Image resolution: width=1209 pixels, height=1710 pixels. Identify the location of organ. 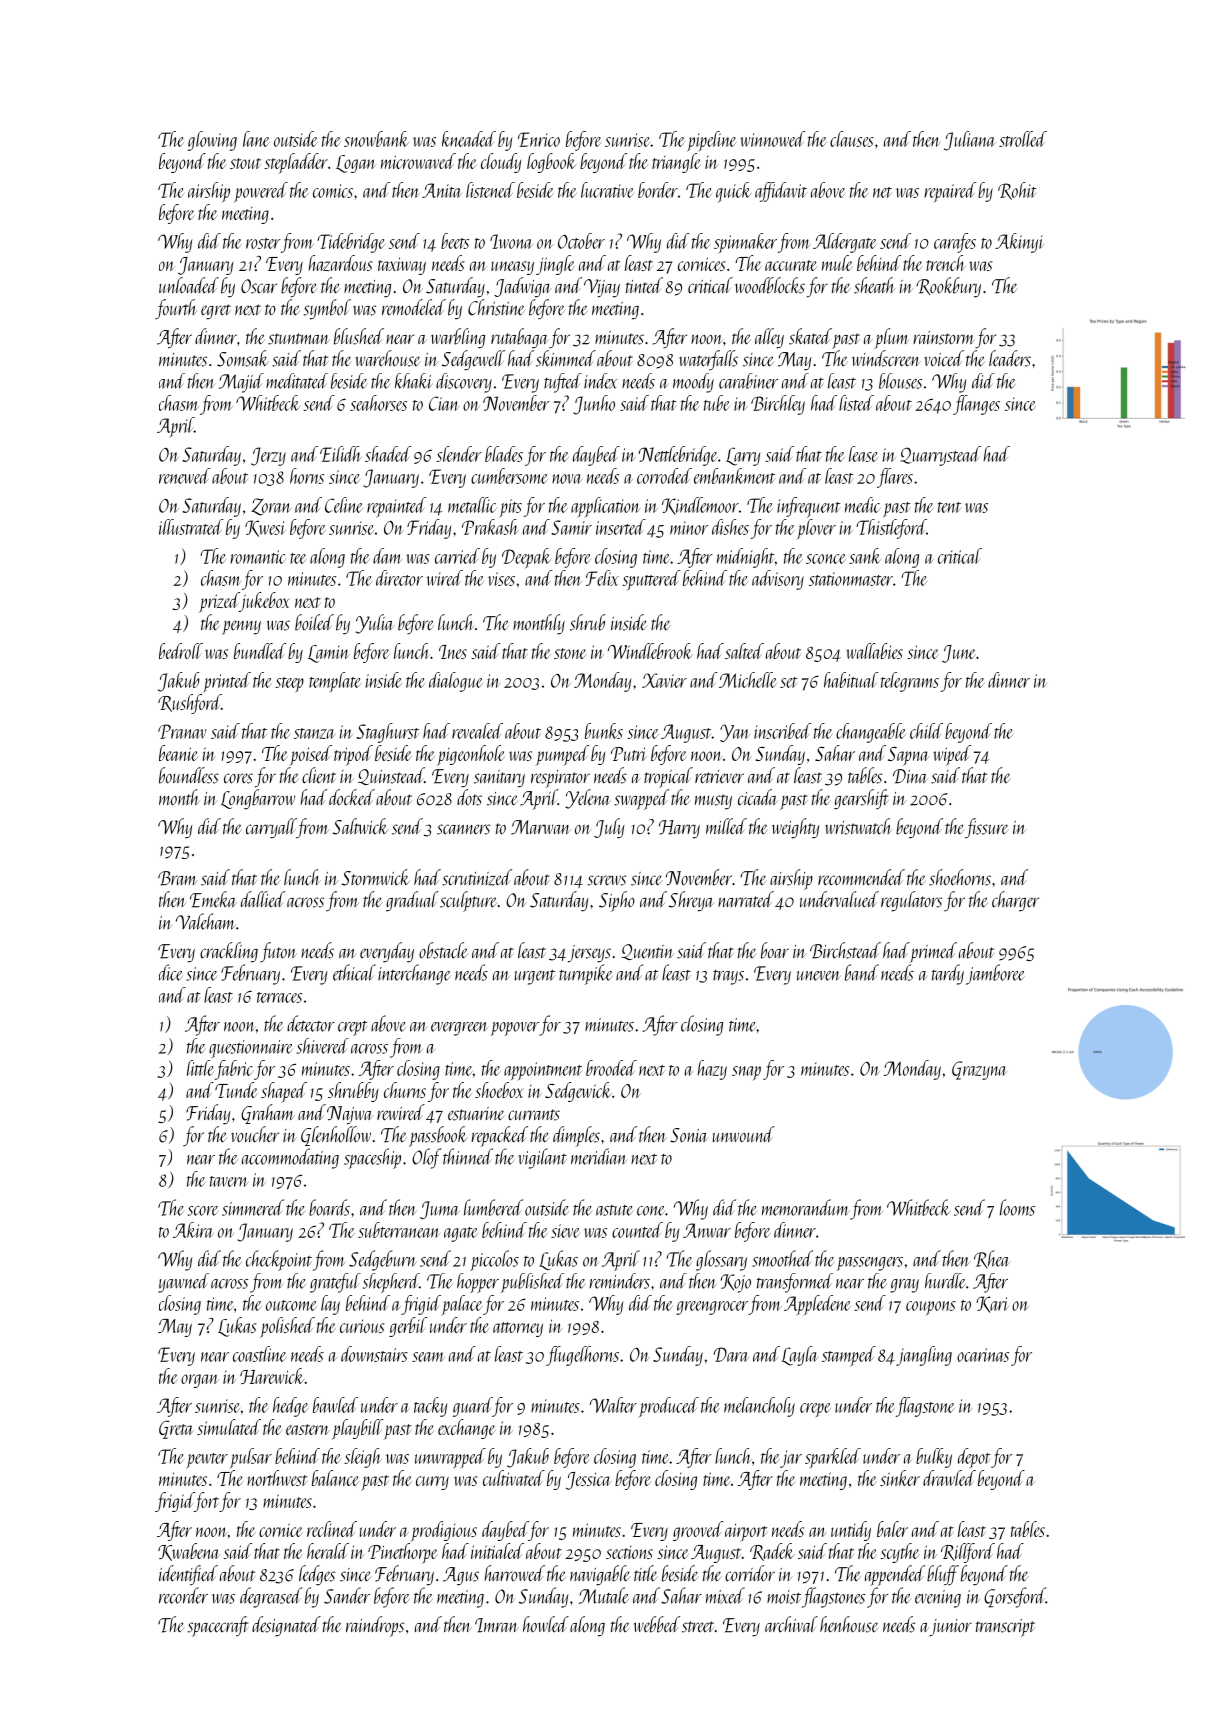
(200, 1381).
